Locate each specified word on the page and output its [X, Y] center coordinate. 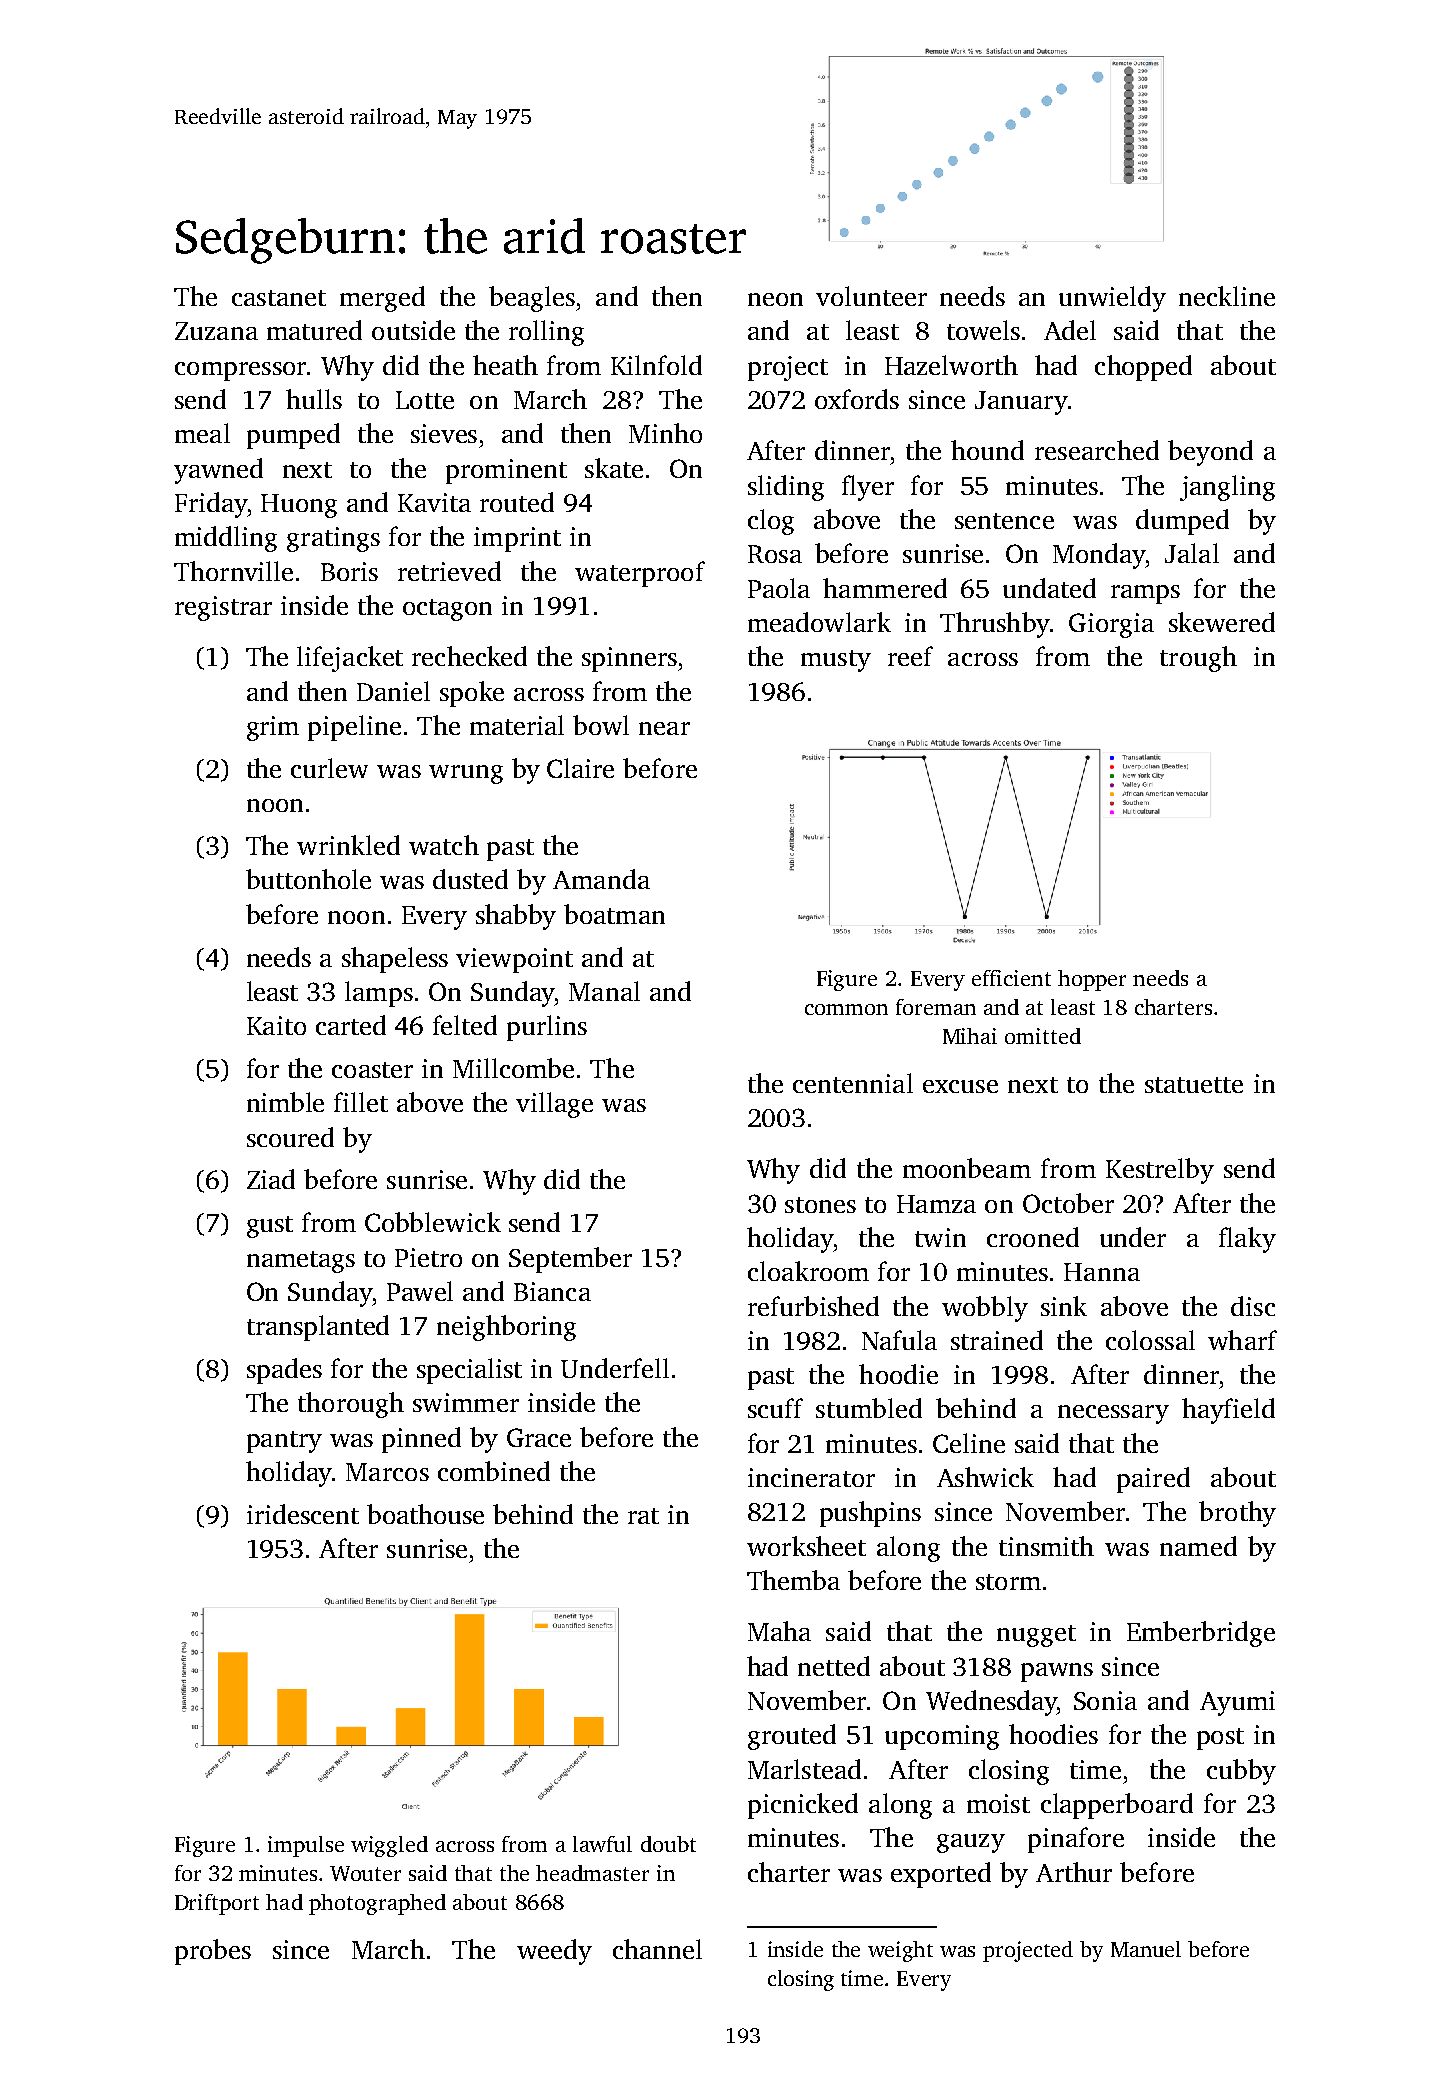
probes [213, 1952]
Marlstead [804, 1769]
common [846, 1009]
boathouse [425, 1514]
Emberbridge [1201, 1634]
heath [505, 365]
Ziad [271, 1179]
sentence [1004, 521]
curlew [329, 768]
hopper [1092, 980]
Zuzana [216, 331]
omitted [1043, 1036]
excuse [960, 1086]
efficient [1011, 978]
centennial [853, 1083]
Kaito [276, 1025]
